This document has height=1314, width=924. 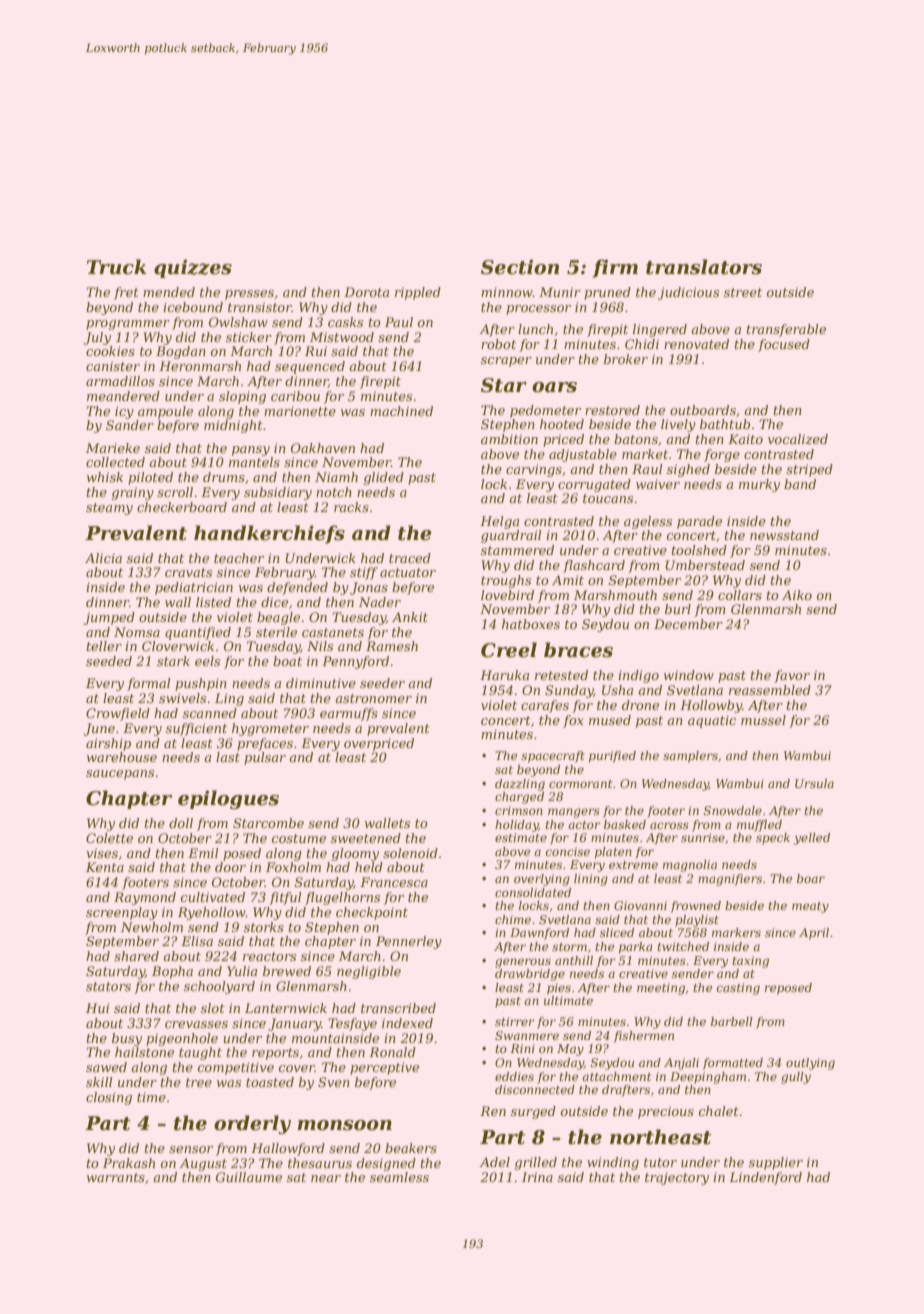 I want to click on airship, so click(x=108, y=744).
